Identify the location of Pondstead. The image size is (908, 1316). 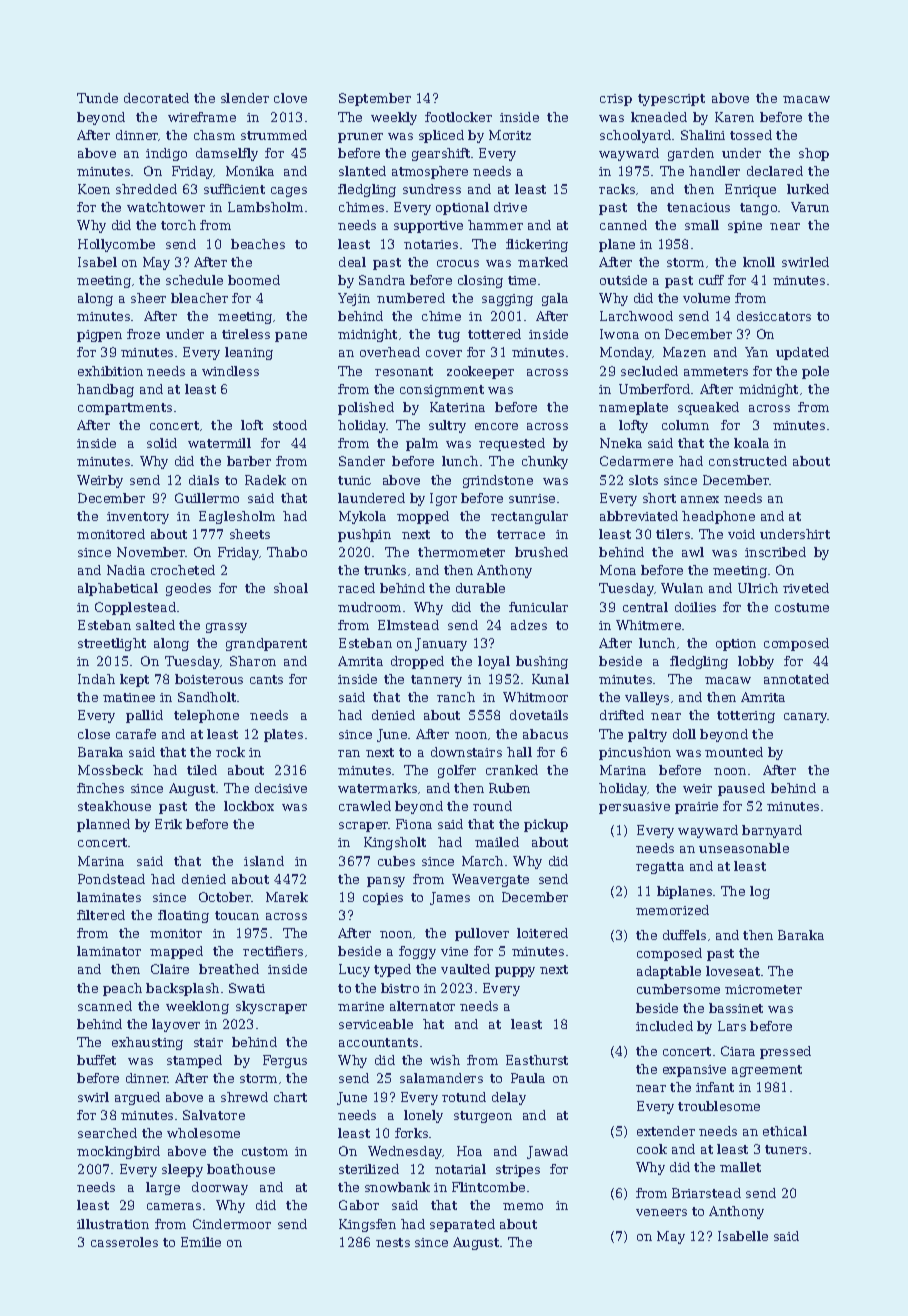
(111, 879).
